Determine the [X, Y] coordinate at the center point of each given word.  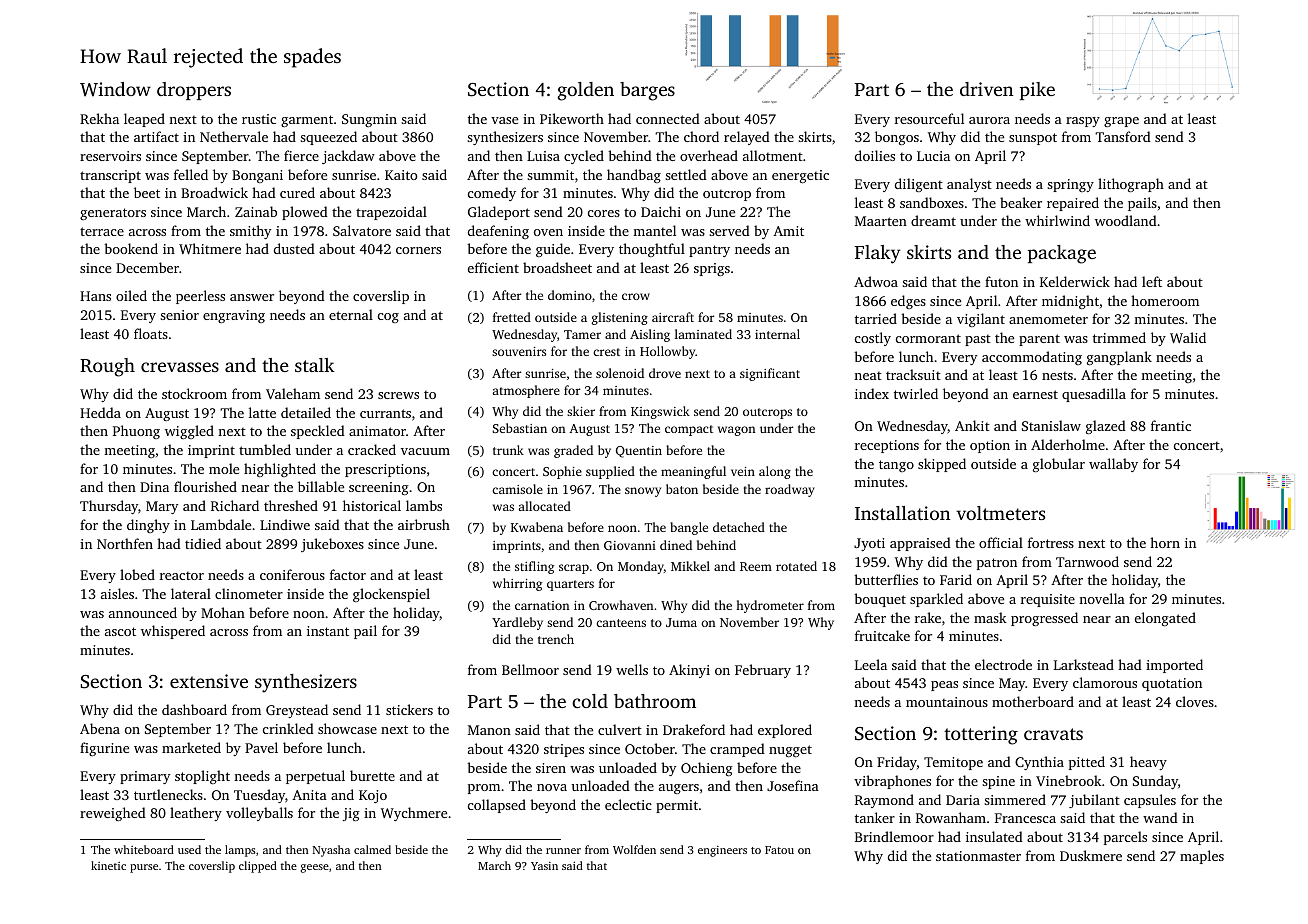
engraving [234, 316]
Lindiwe [285, 524]
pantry [709, 251]
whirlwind [1057, 220]
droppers [194, 91]
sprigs [712, 269]
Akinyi [689, 671]
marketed [191, 747]
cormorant [928, 338]
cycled [584, 157]
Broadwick [214, 192]
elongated [1165, 619]
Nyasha [331, 851]
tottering [981, 735]
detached [739, 527]
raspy [1083, 122]
